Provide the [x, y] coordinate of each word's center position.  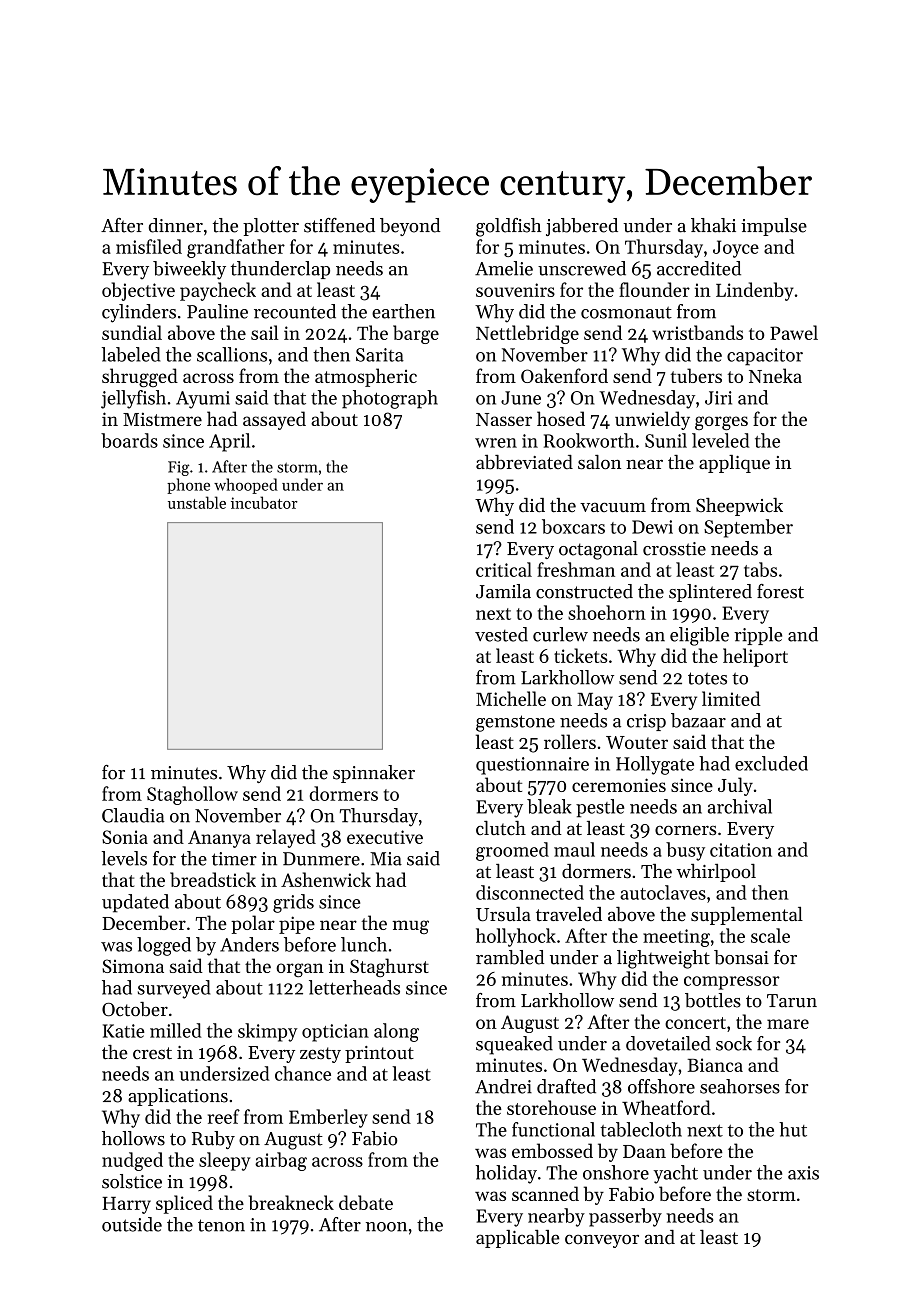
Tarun [792, 1001]
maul [574, 849]
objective [138, 291]
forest [780, 591]
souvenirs [515, 290]
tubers [696, 375]
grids [293, 903]
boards [129, 440]
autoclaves [663, 892]
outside [132, 1224]
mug [410, 927]
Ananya [219, 839]
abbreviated [524, 462]
